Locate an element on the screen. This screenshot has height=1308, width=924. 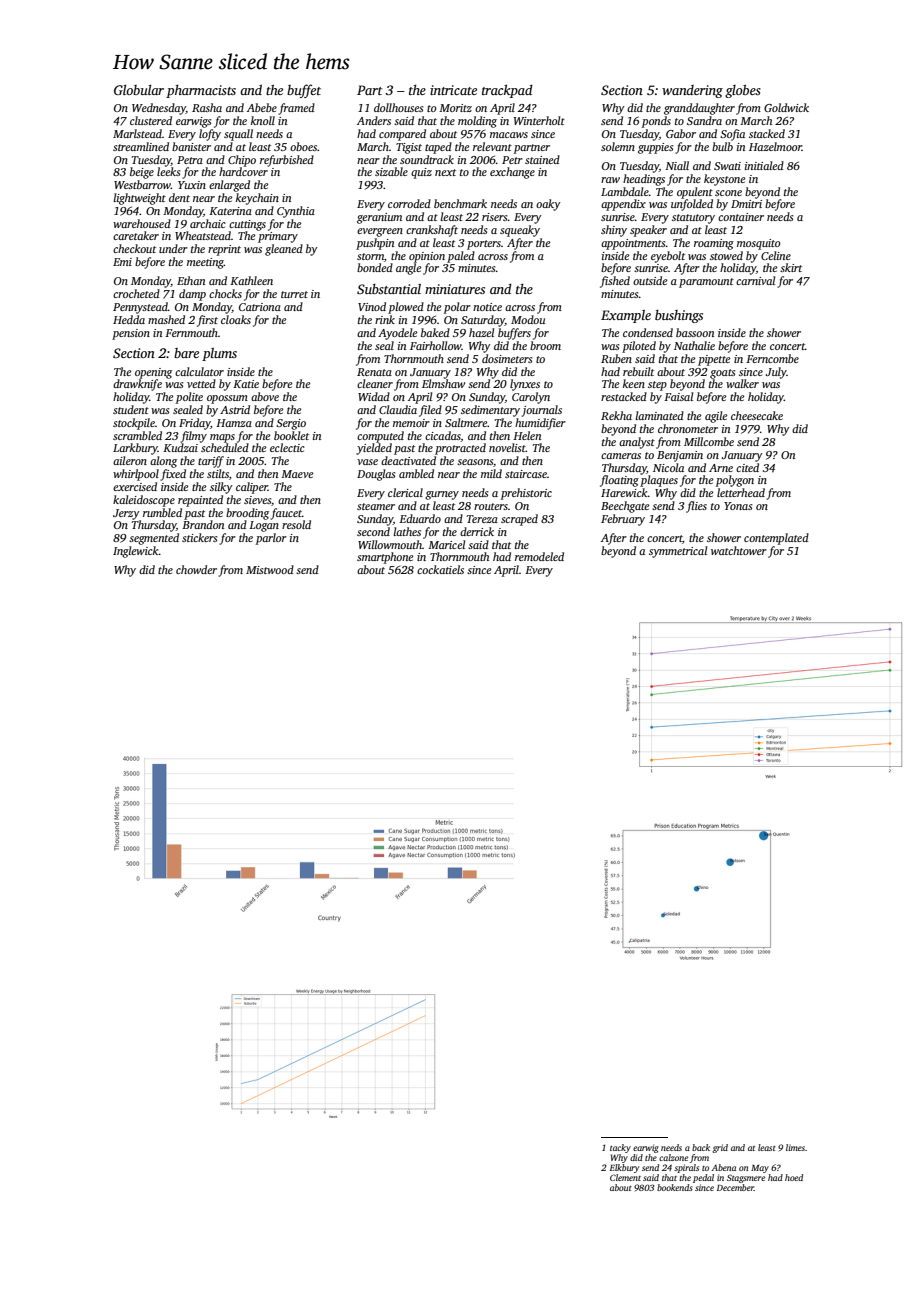
tacky is located at coordinates (620, 1148).
